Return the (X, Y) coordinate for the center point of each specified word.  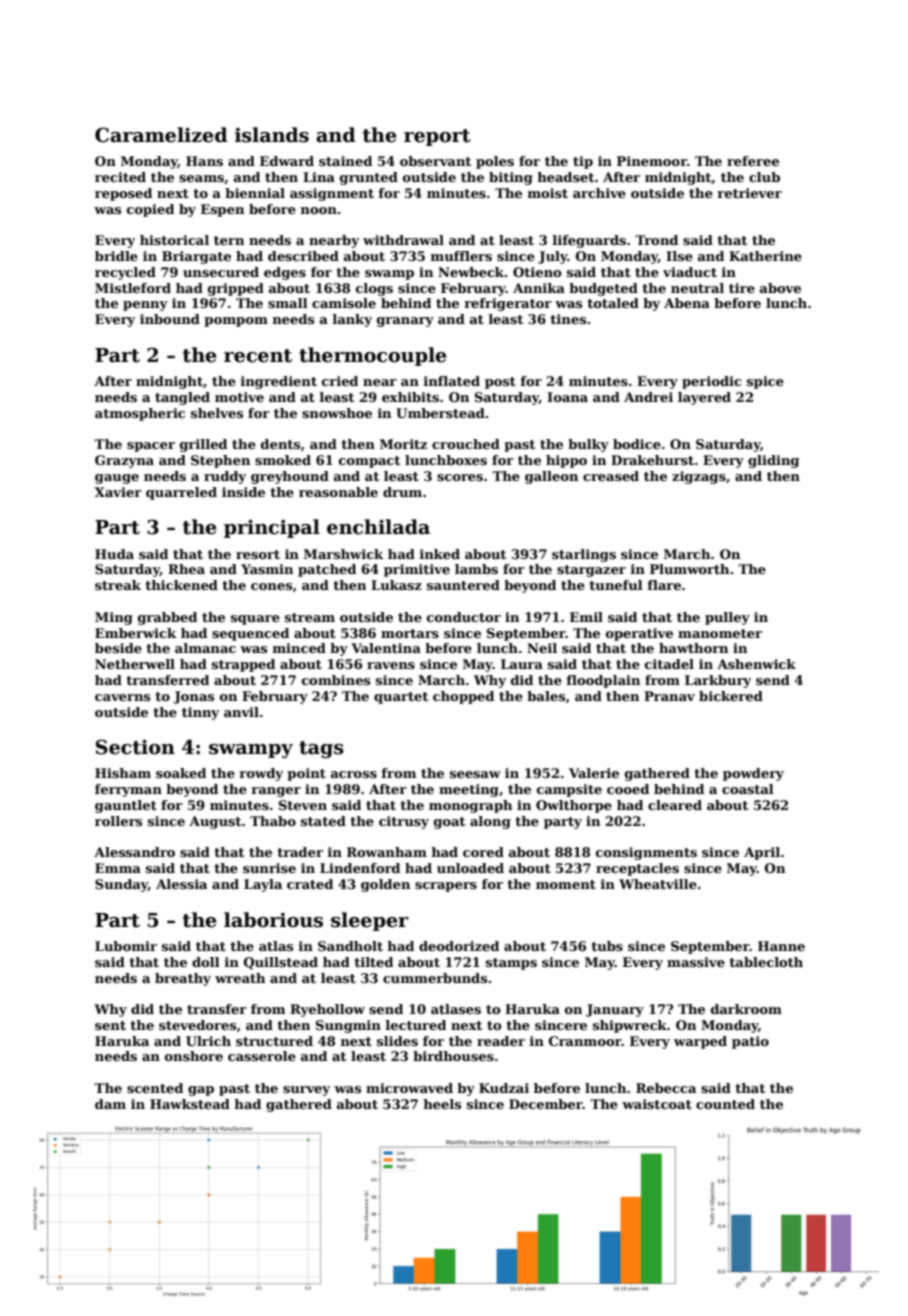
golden (385, 885)
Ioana (567, 397)
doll (206, 962)
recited (120, 177)
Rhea (186, 569)
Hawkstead (190, 1104)
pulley (727, 618)
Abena (687, 303)
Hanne (781, 946)
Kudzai (504, 1088)
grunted (369, 178)
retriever (749, 193)
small (288, 303)
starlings (584, 555)
